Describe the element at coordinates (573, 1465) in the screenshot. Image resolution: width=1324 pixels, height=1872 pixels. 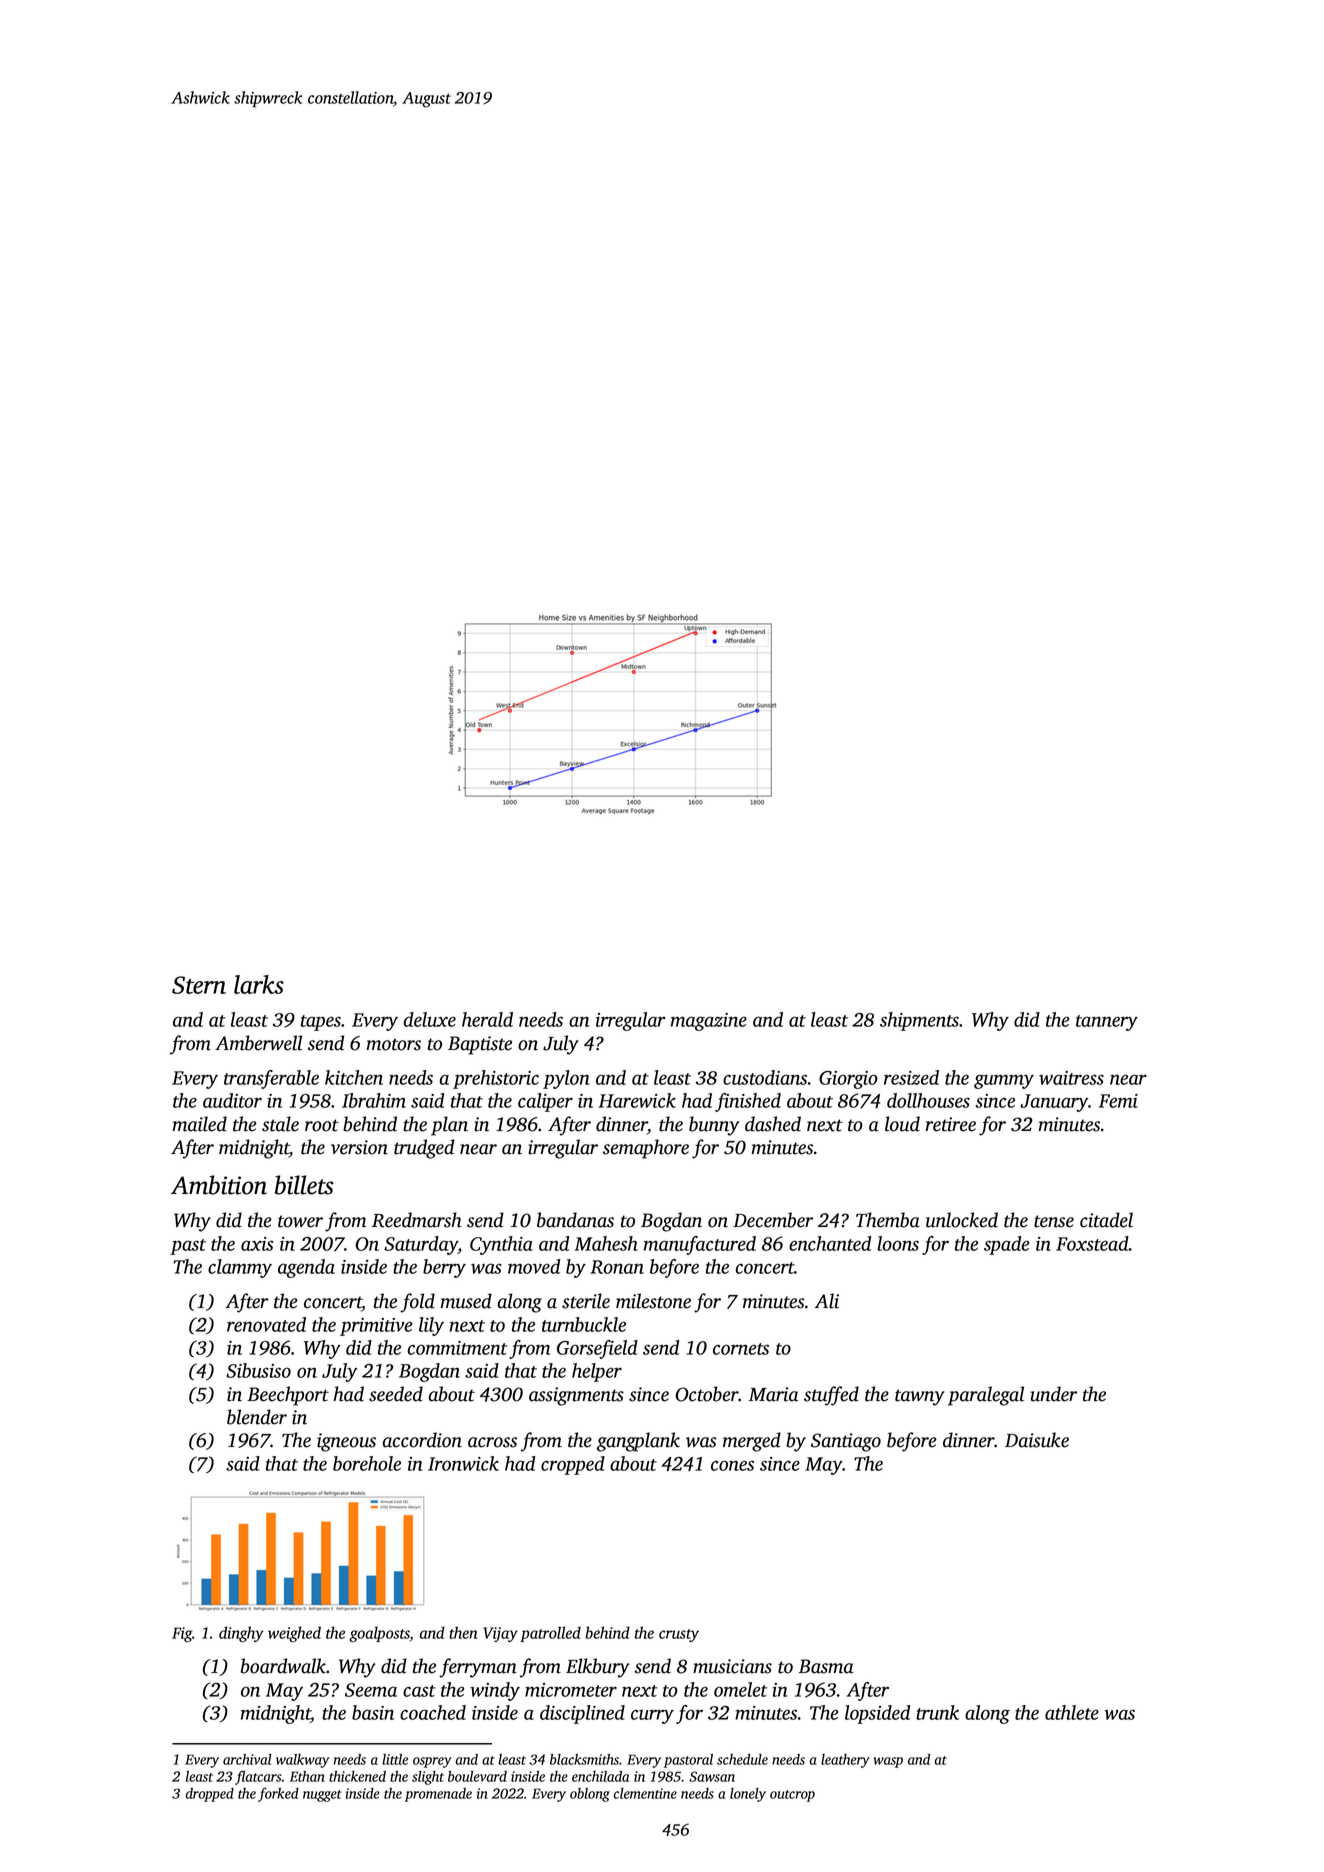
I see `cropped` at that location.
